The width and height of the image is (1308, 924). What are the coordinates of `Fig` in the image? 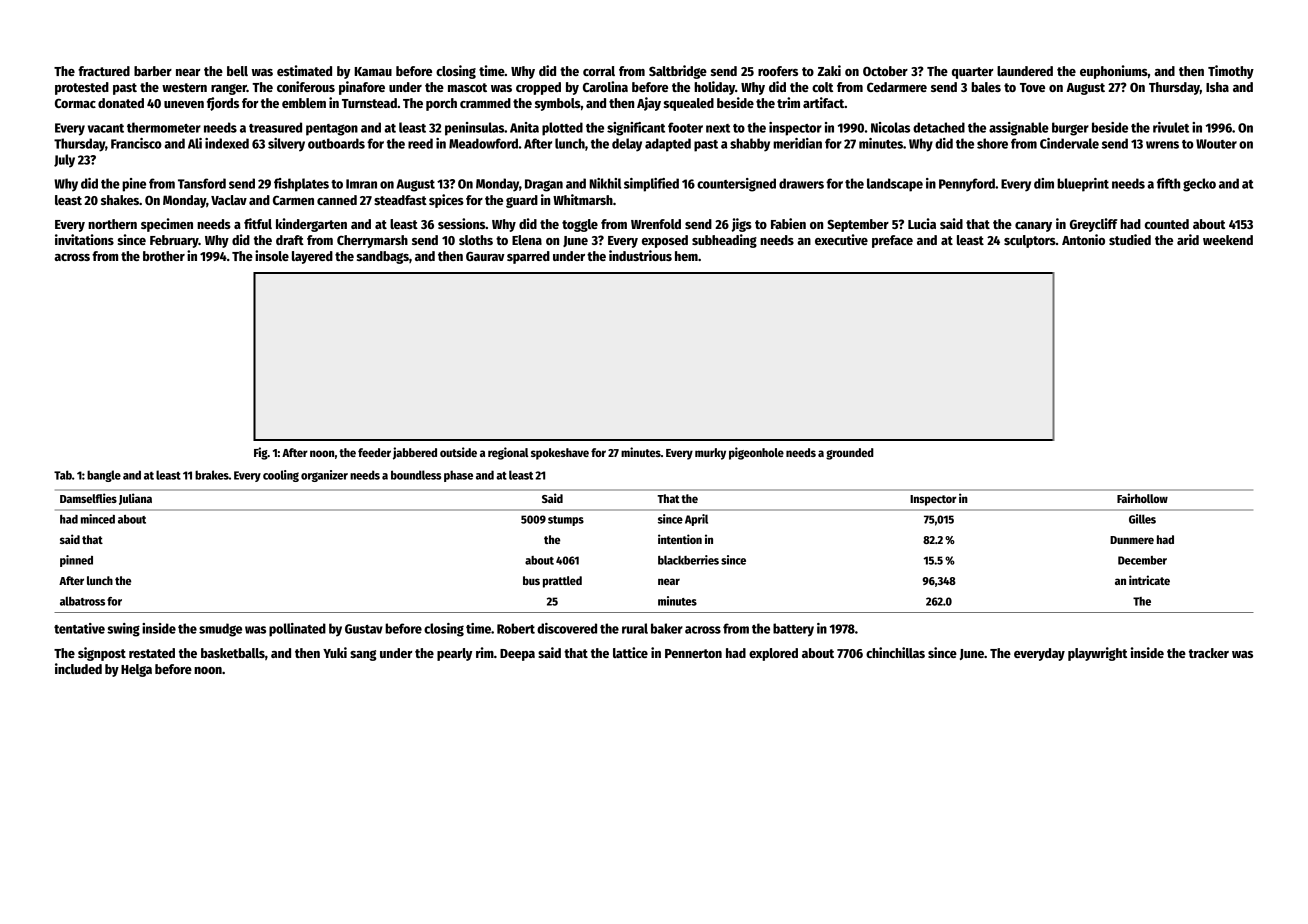 It's located at (261, 453).
